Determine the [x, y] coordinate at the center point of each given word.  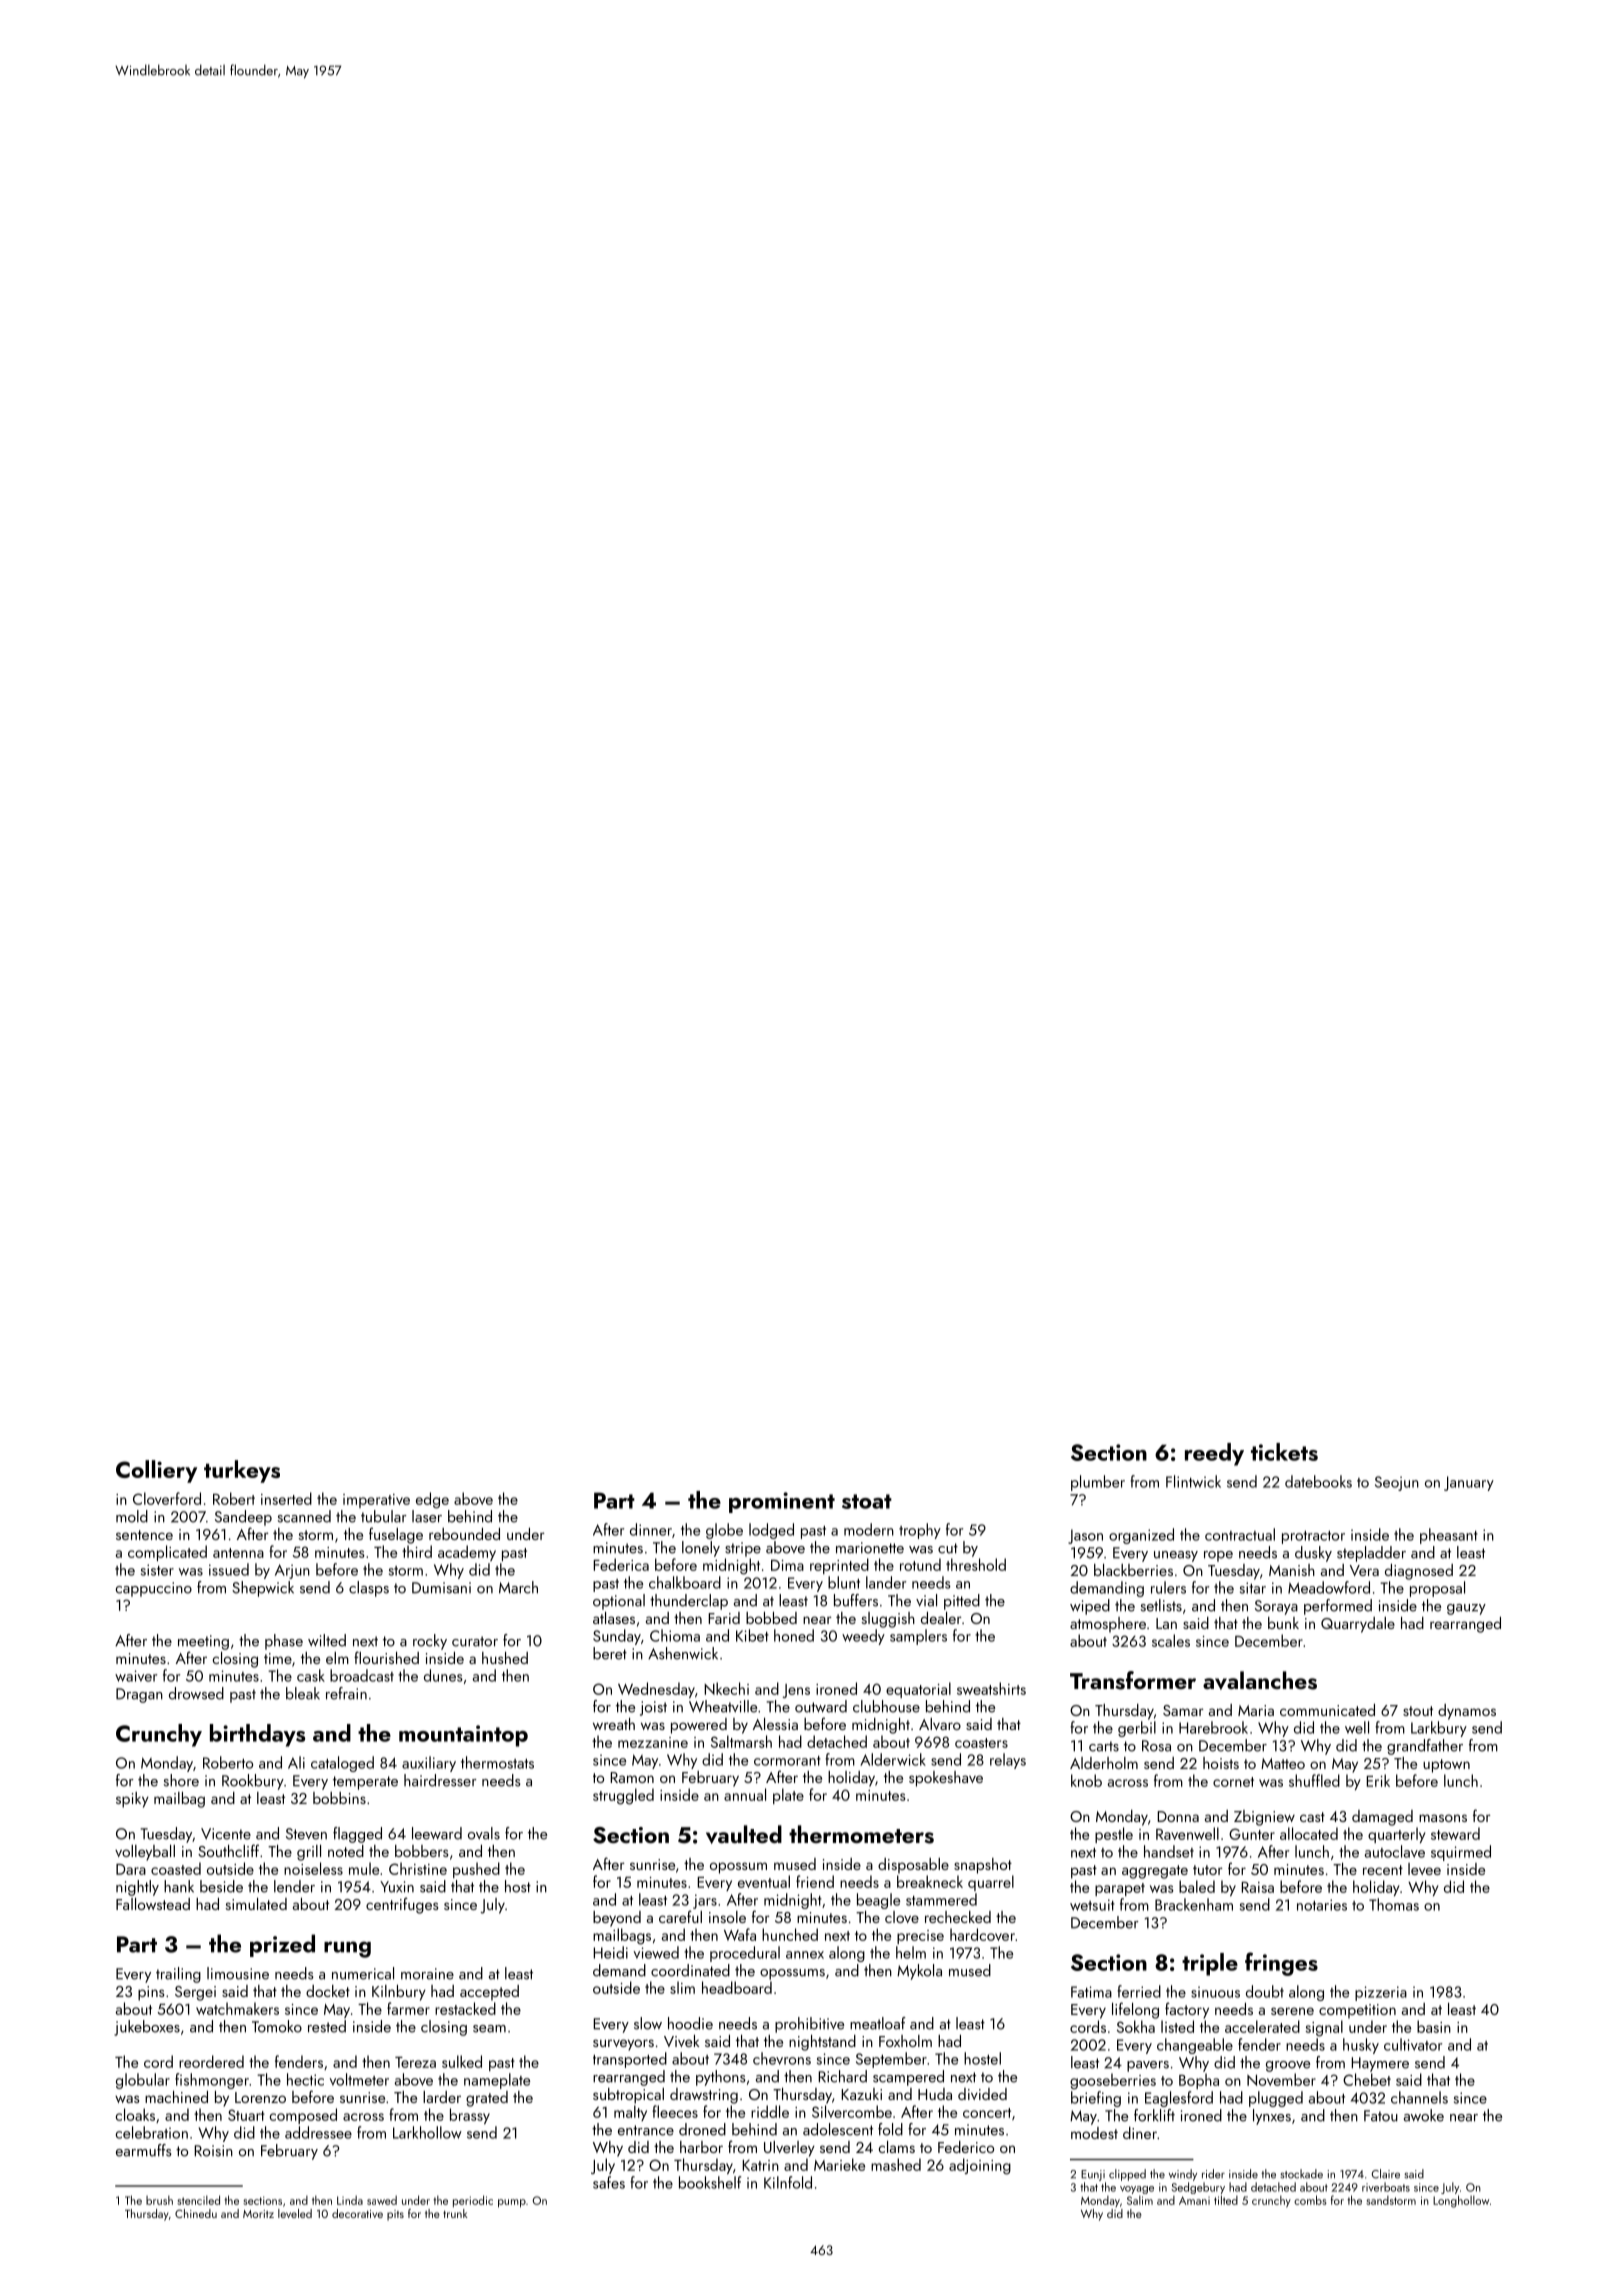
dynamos [1467, 1712]
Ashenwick [683, 1653]
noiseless [313, 1868]
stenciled [198, 2200]
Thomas [1394, 1904]
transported [630, 2060]
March [518, 1587]
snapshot [983, 1866]
